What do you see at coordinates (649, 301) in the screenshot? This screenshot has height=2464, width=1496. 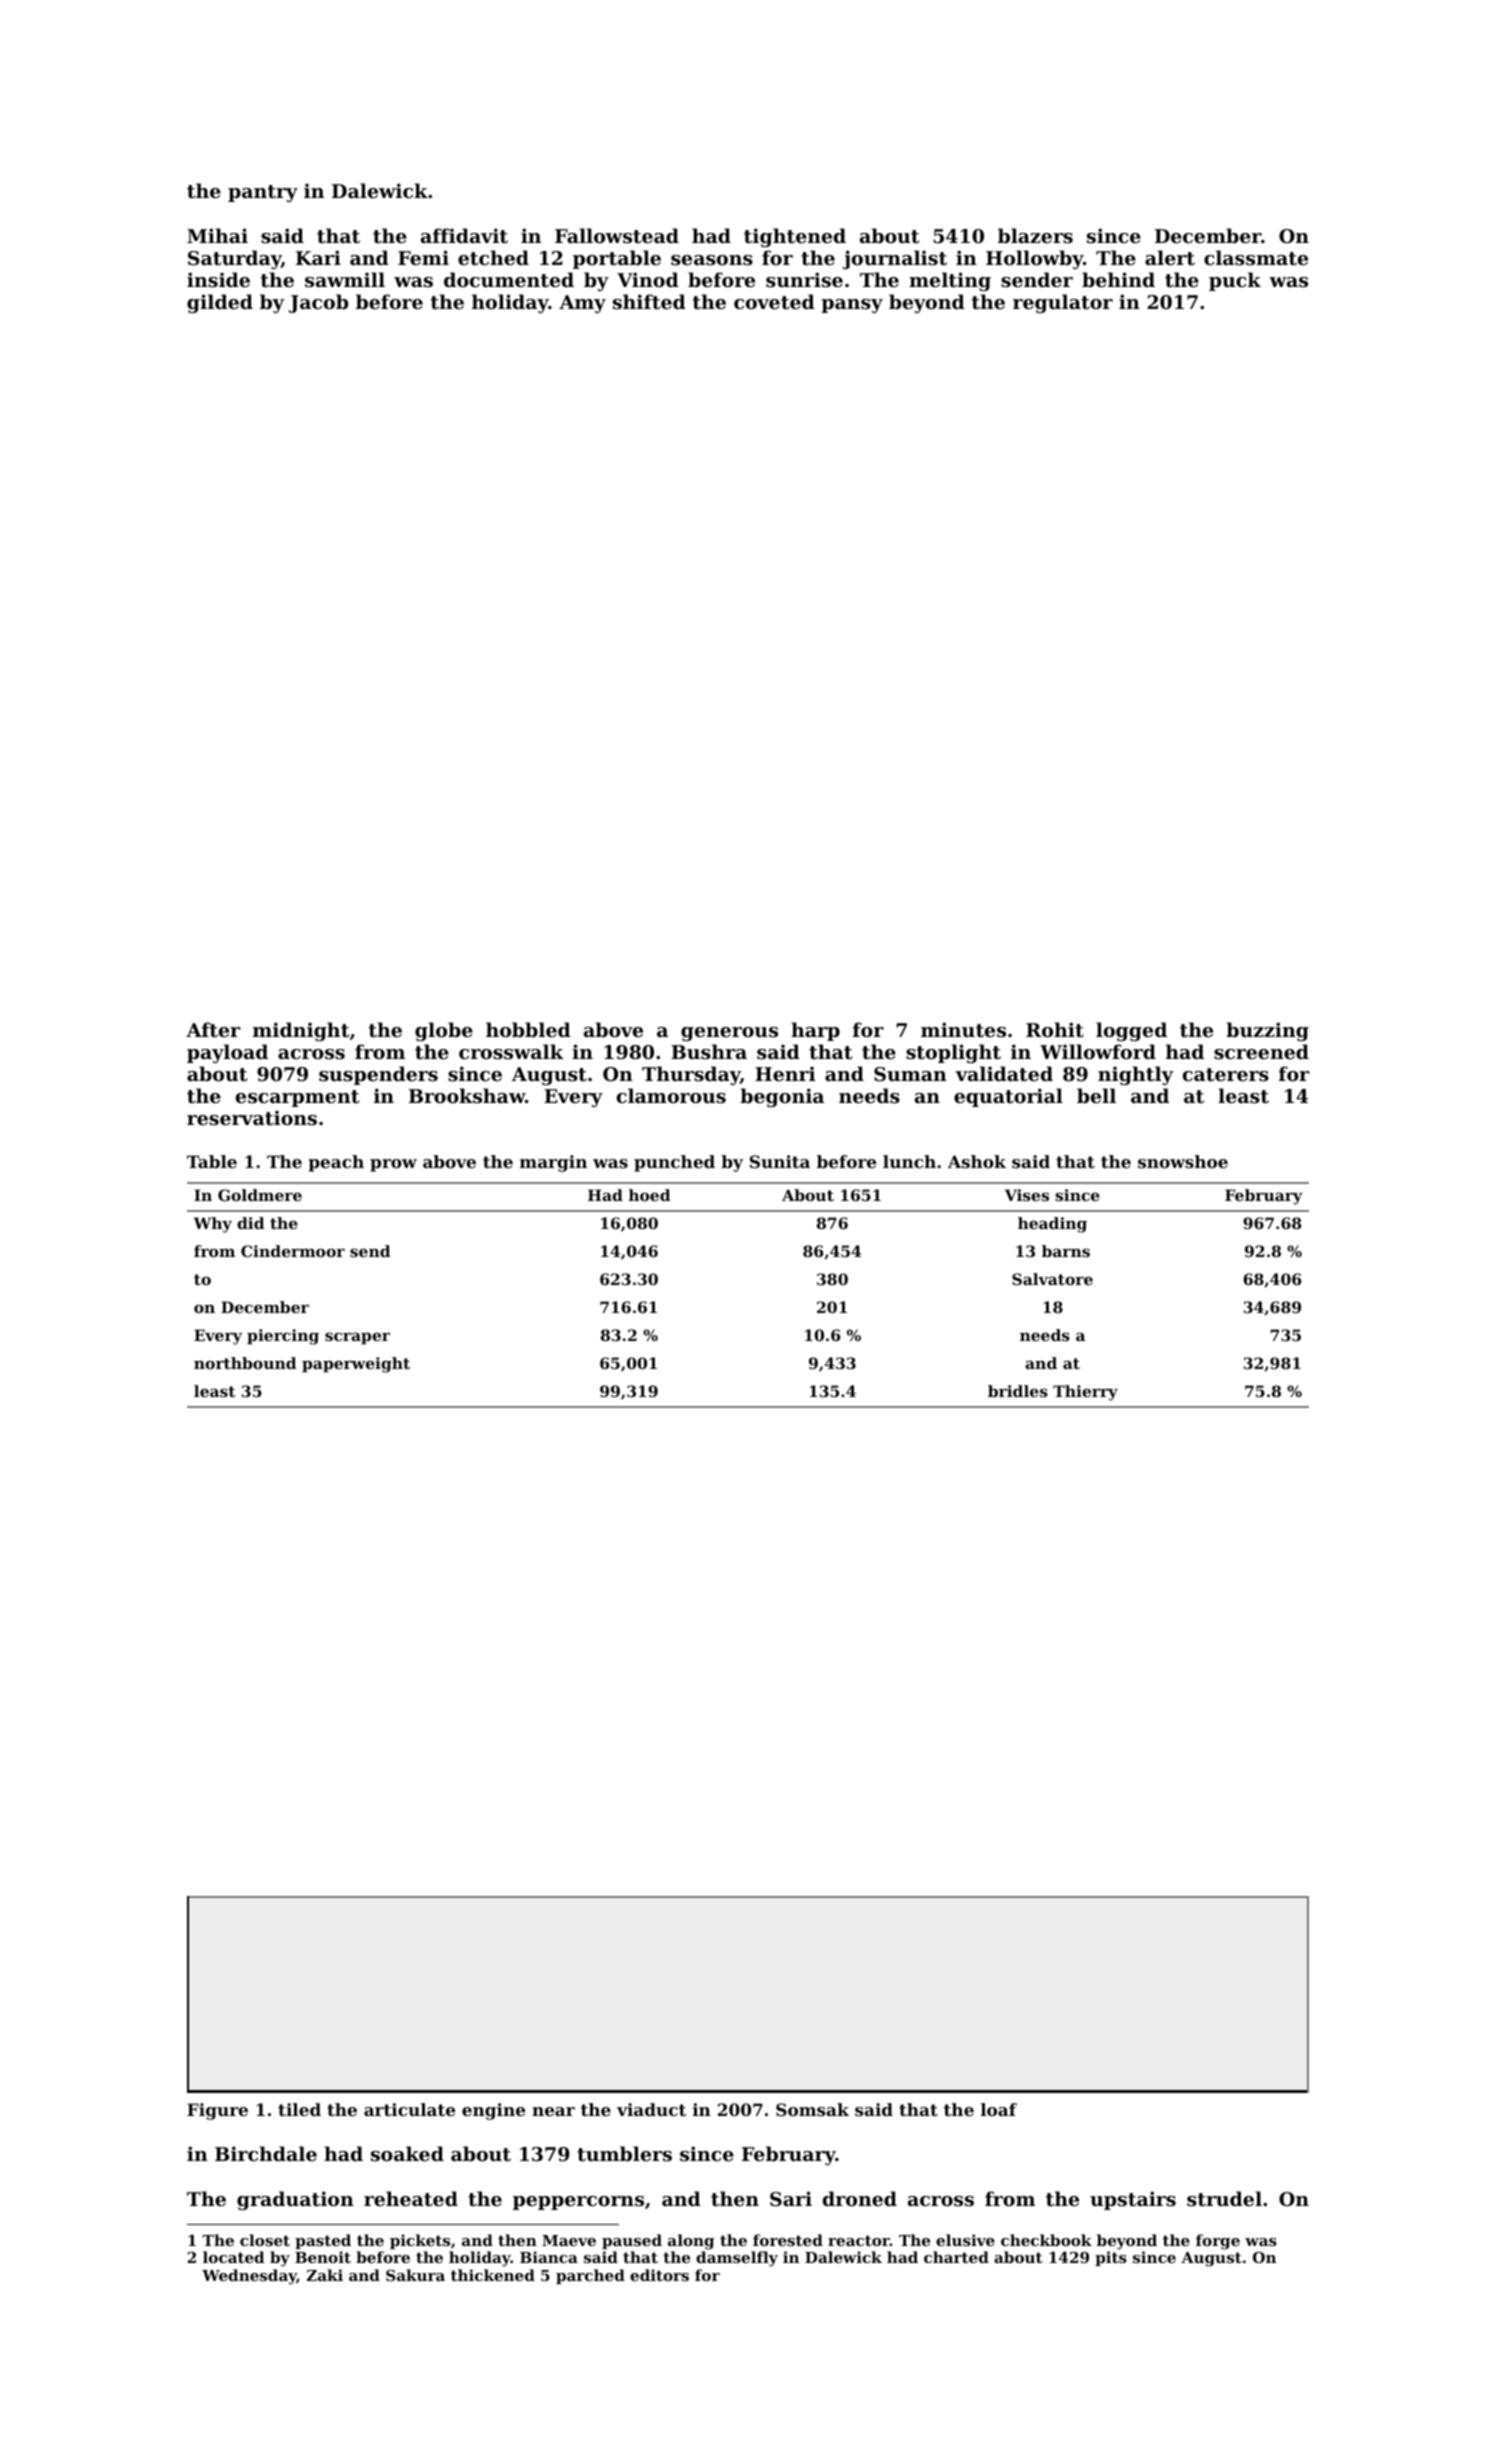 I see `shifted` at bounding box center [649, 301].
